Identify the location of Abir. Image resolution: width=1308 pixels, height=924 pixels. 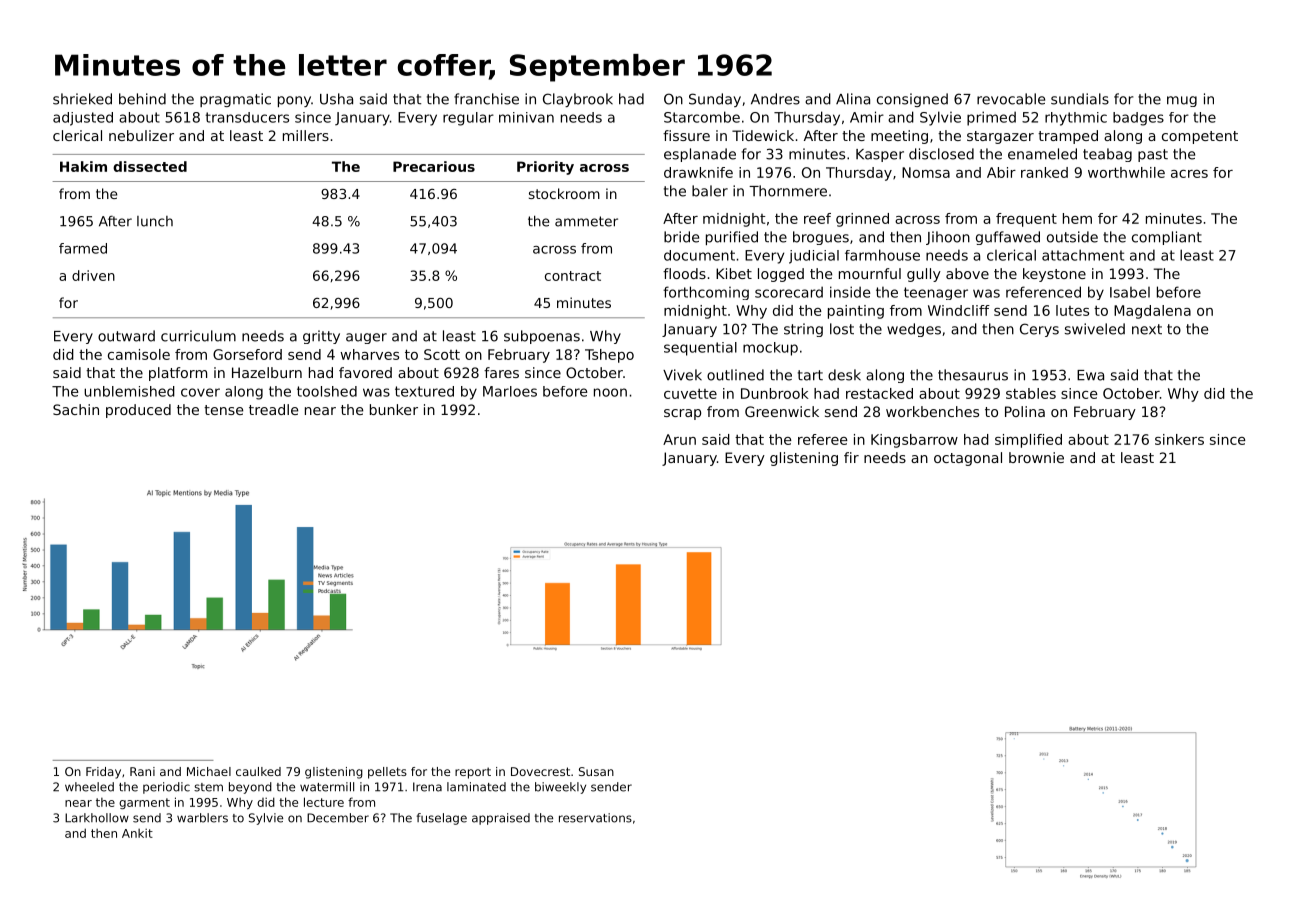
(1001, 172).
